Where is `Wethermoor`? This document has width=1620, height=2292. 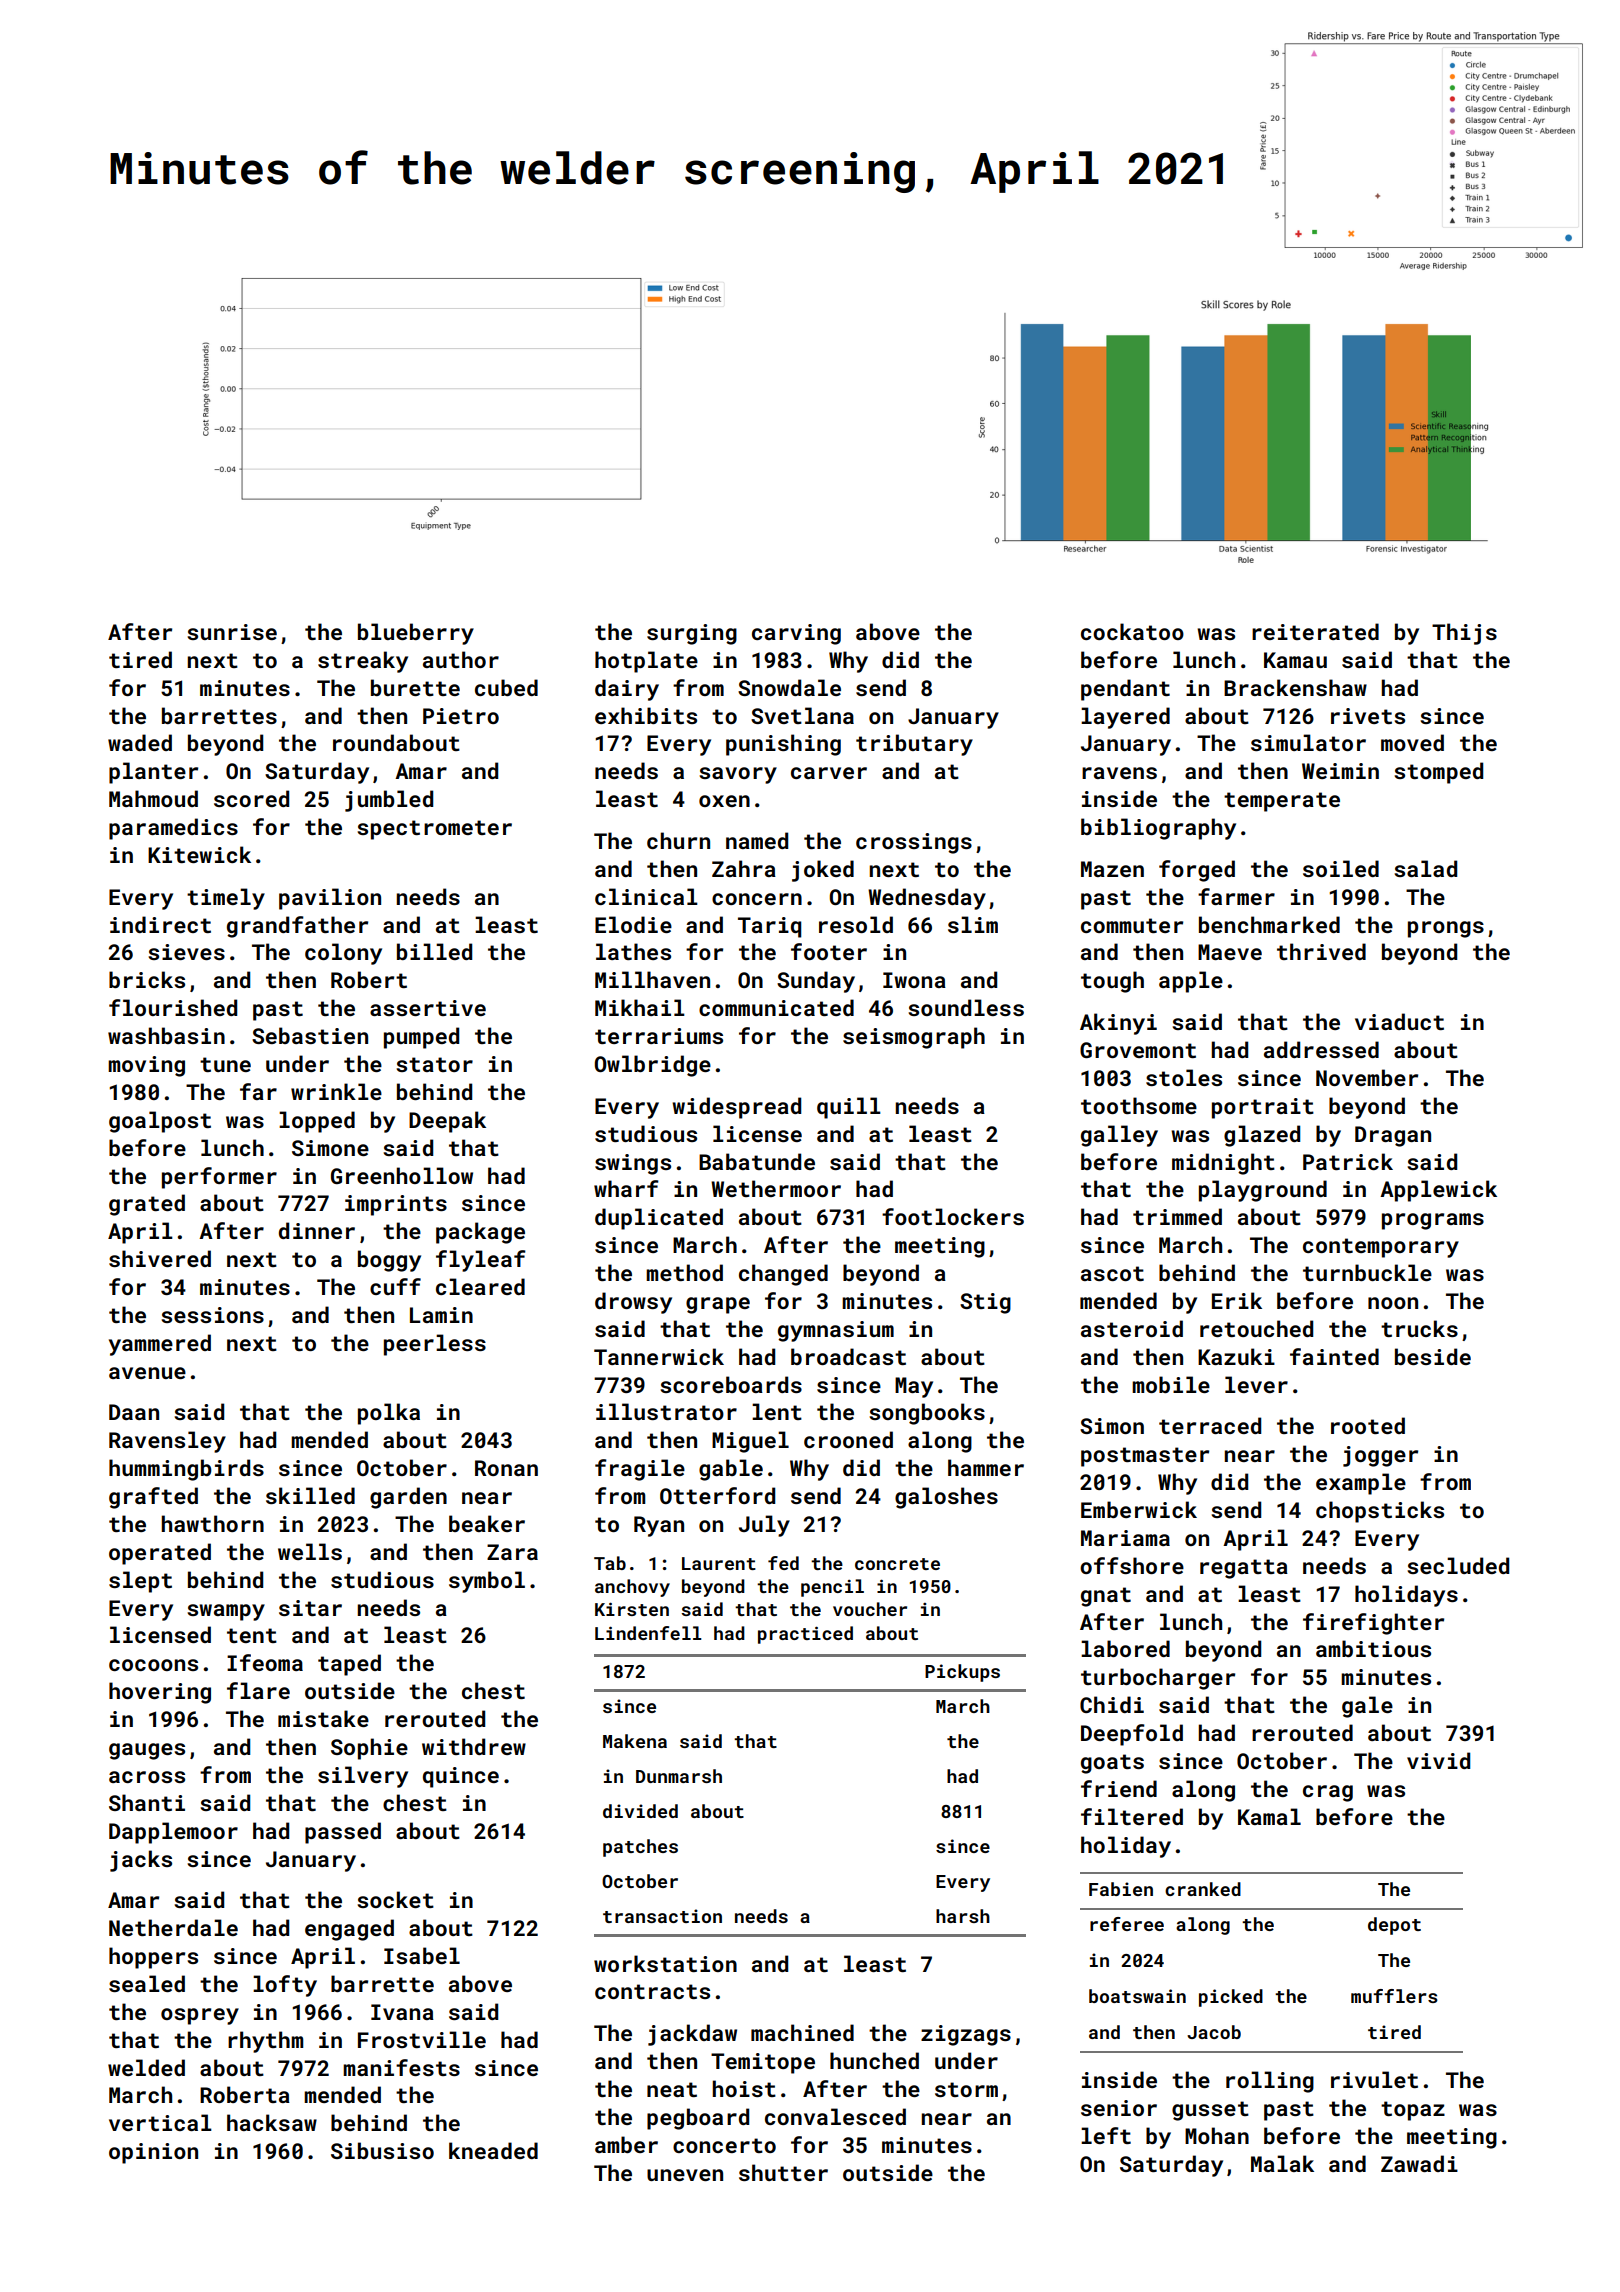
Wethermoor is located at coordinates (776, 1188).
